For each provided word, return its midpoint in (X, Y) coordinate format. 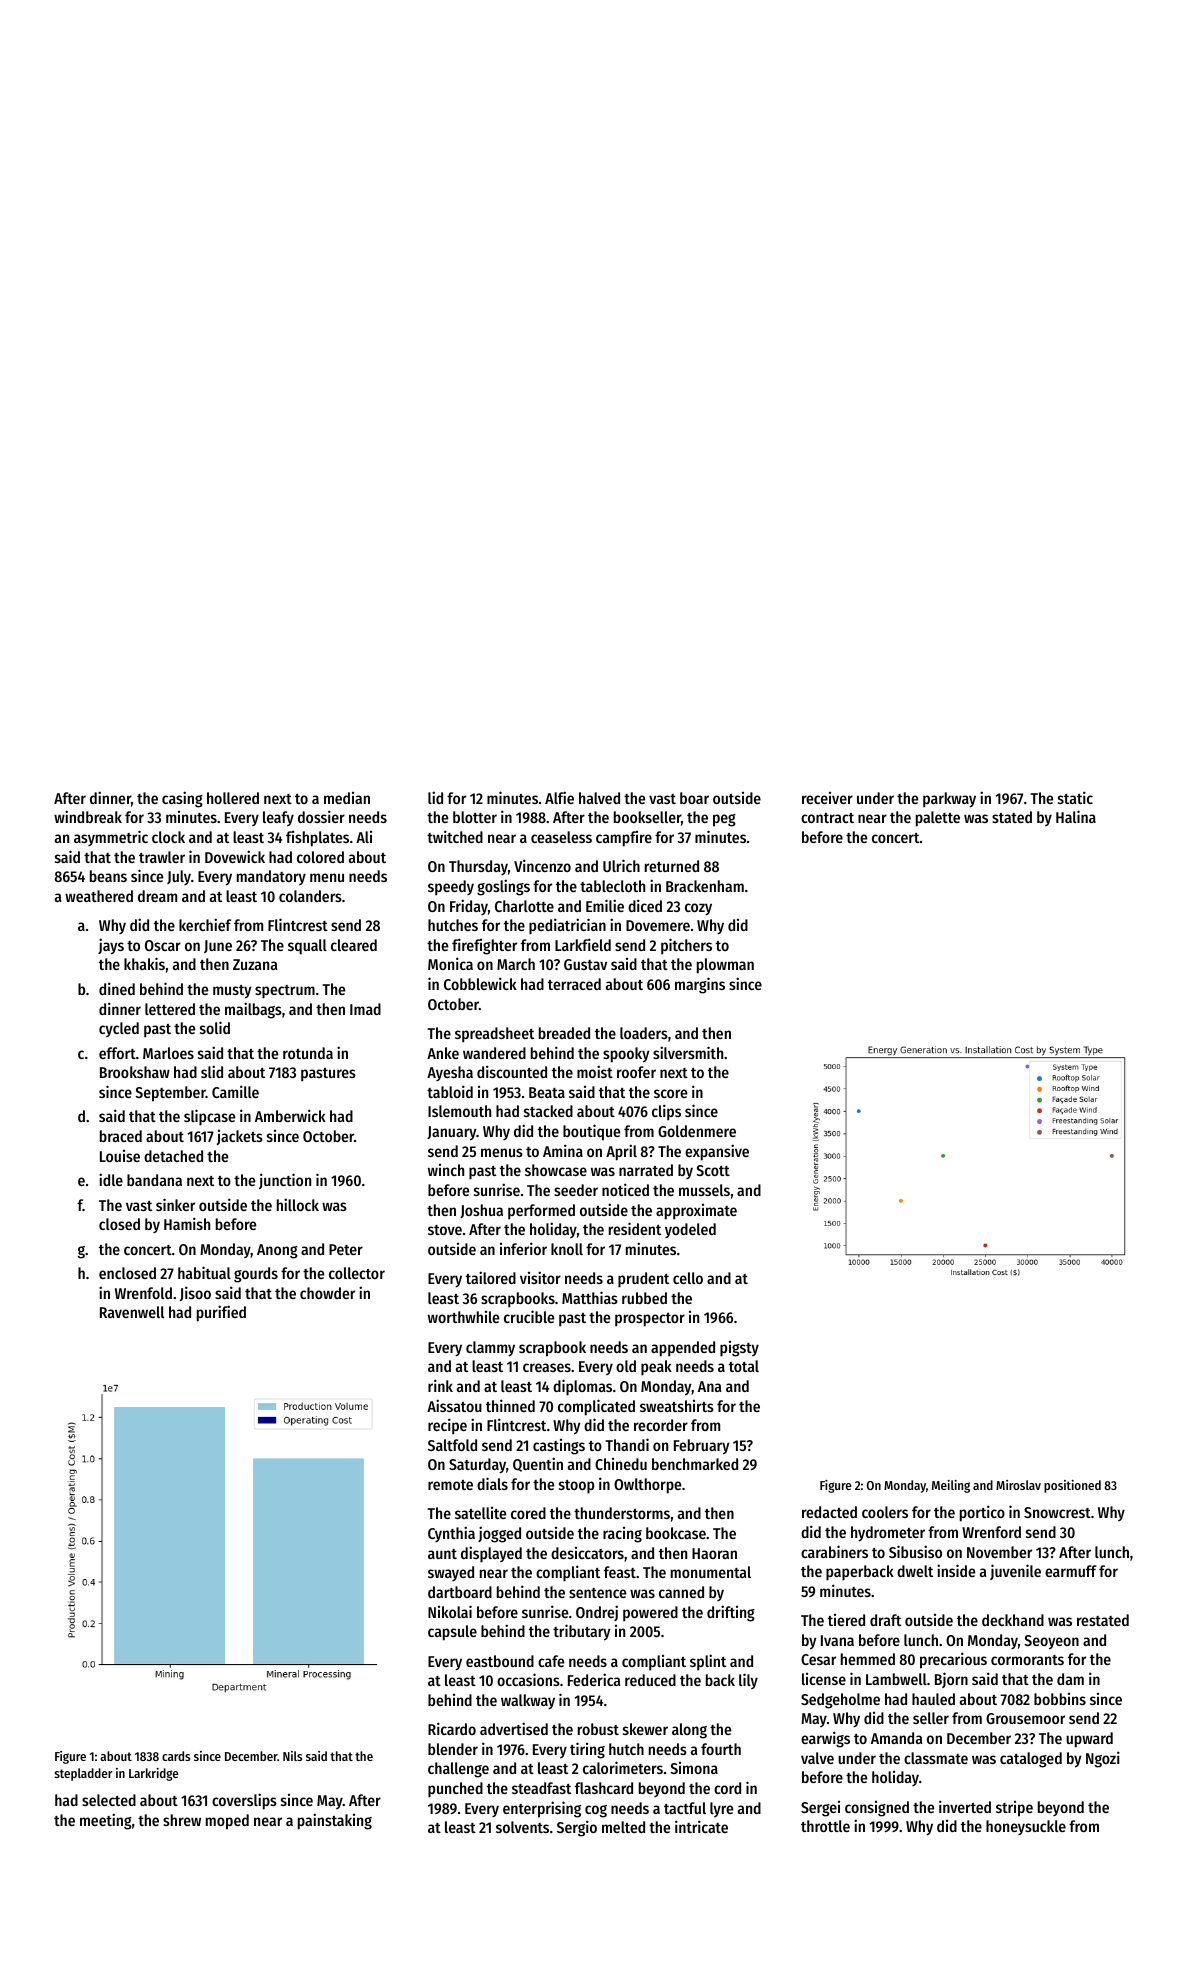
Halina (1076, 816)
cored (528, 1513)
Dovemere (658, 925)
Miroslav (1018, 1485)
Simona (694, 1768)
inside (956, 1570)
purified (221, 1313)
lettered (170, 1009)
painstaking (335, 1821)
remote (450, 1485)
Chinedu (621, 1464)
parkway (949, 799)
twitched (455, 836)
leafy (278, 818)
